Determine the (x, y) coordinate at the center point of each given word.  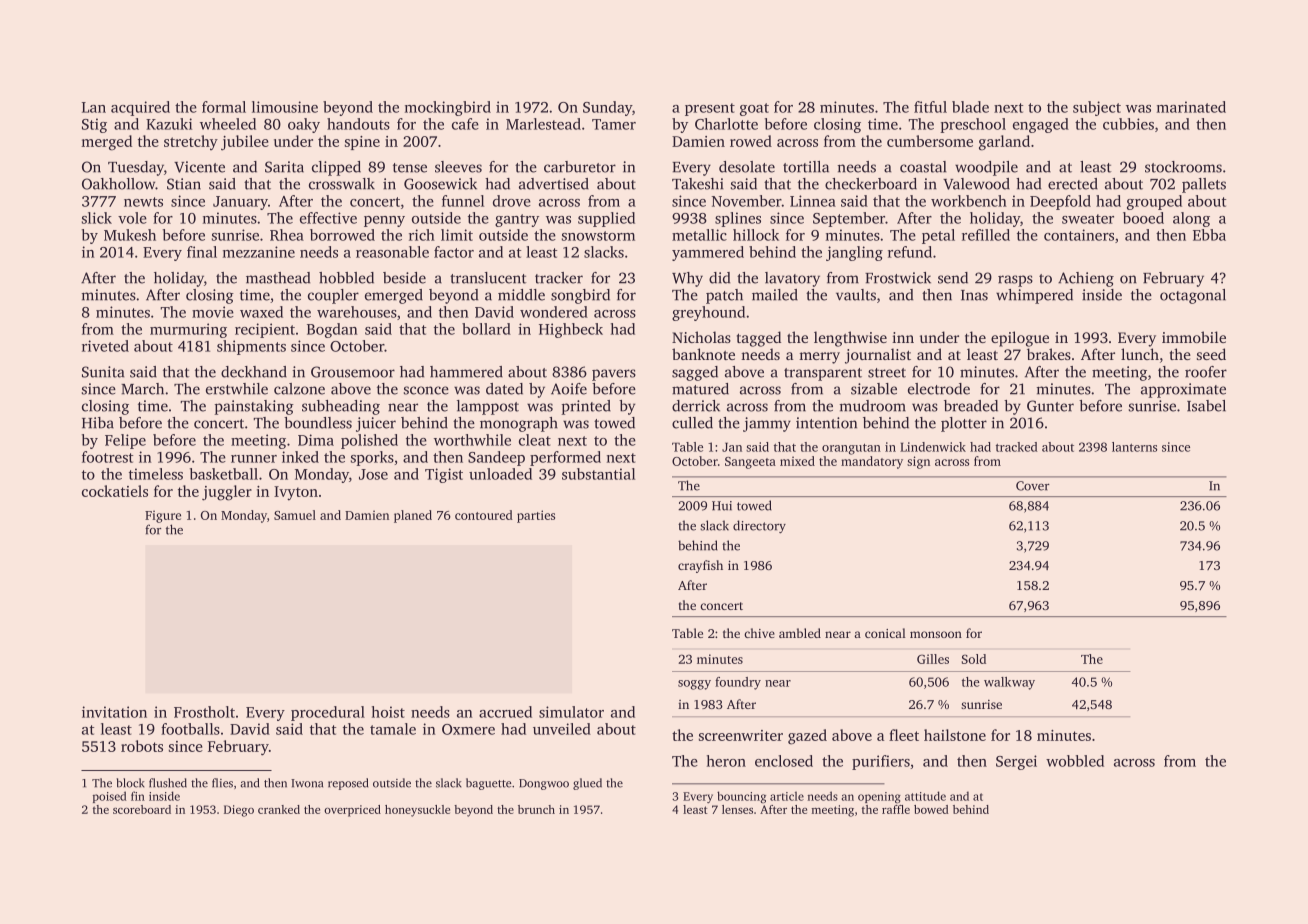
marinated (1191, 107)
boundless (318, 423)
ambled (800, 633)
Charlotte (726, 124)
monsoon (936, 634)
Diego (239, 811)
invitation (114, 712)
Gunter (1050, 406)
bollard (486, 329)
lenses (737, 809)
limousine (285, 107)
